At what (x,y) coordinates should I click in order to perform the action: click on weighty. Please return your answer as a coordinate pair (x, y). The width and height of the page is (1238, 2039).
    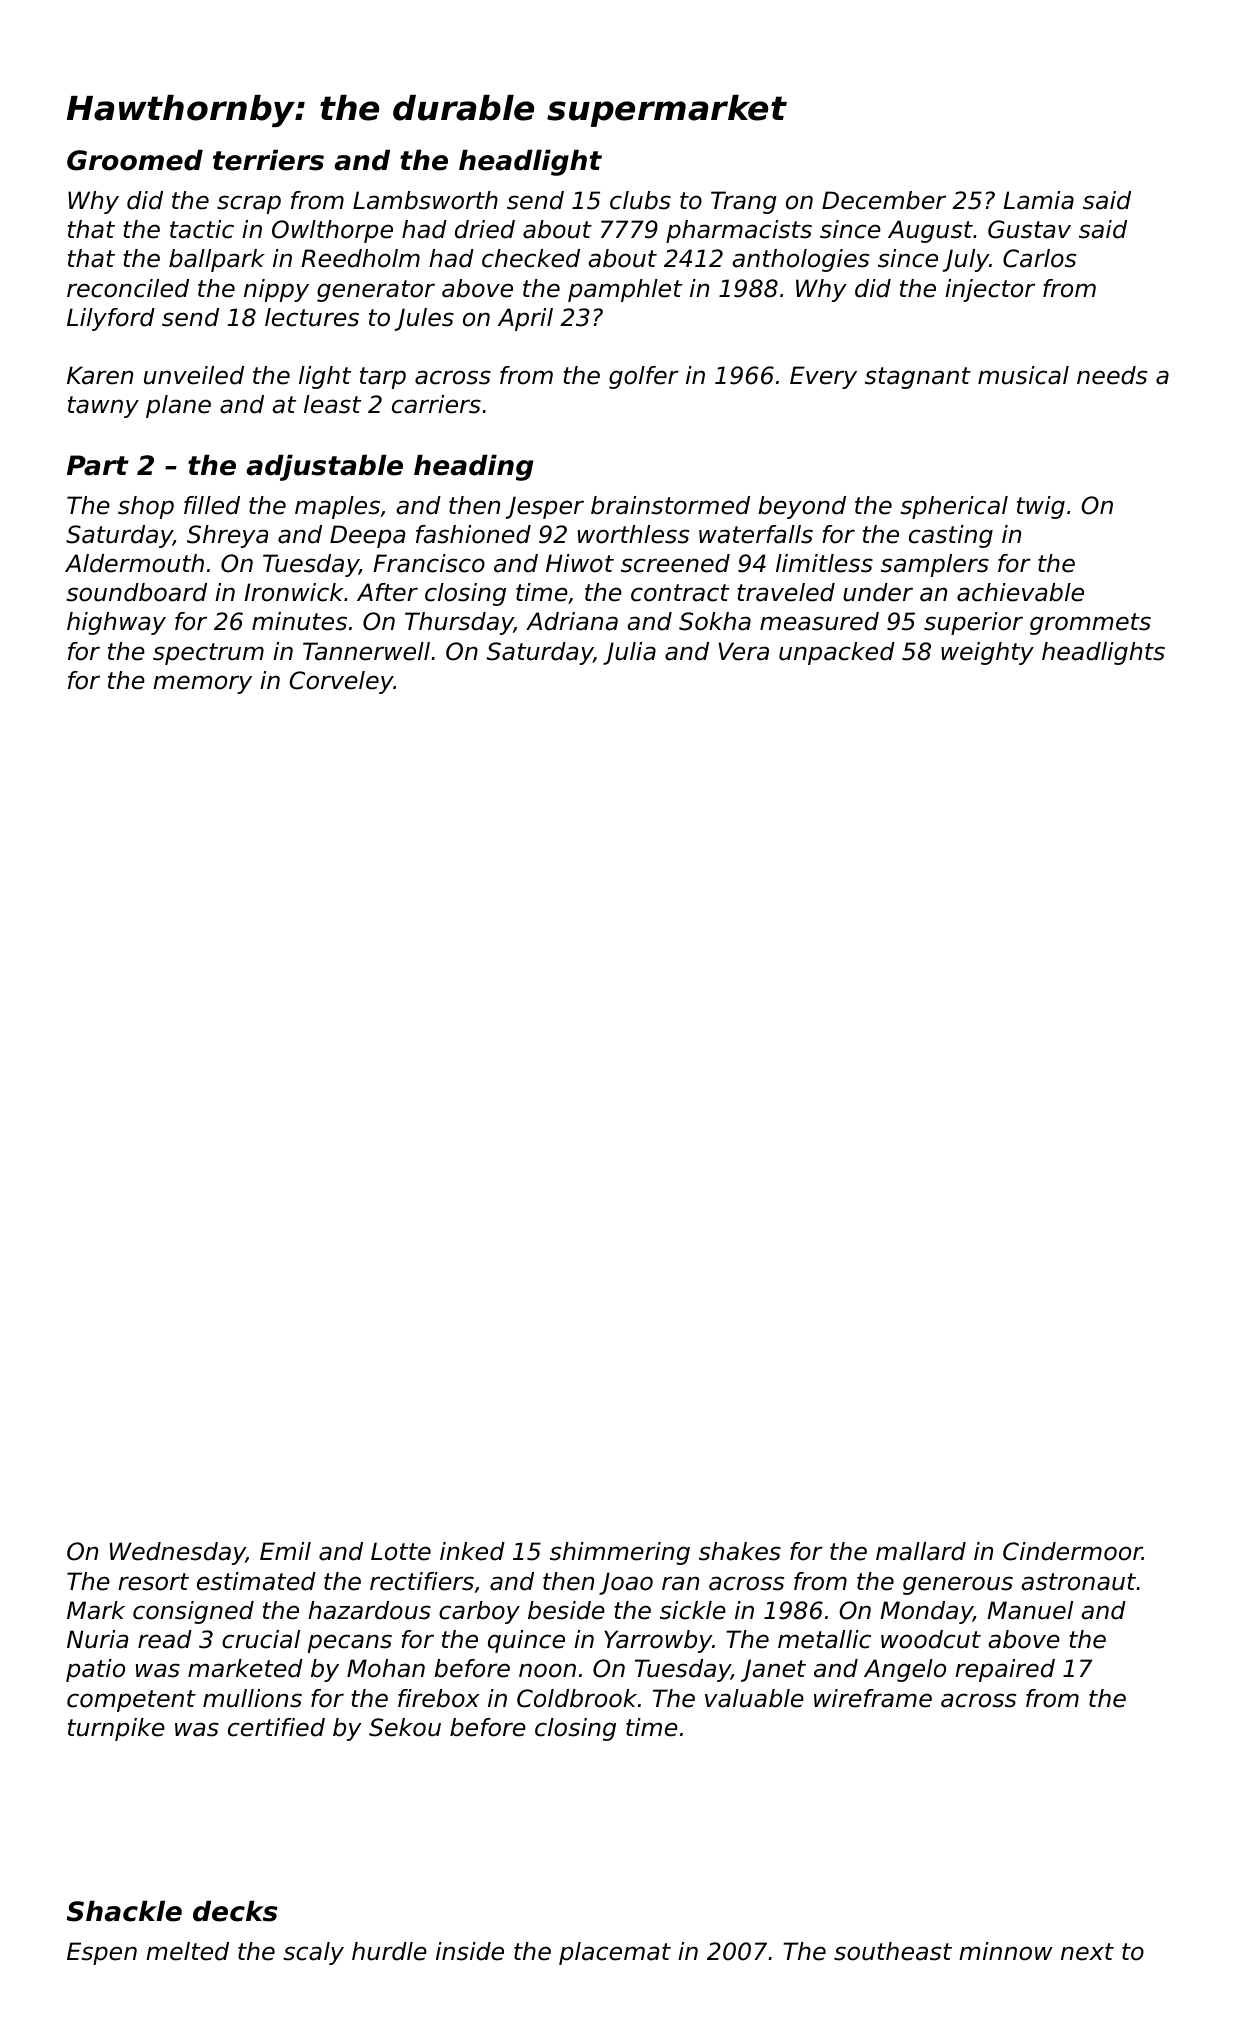
    Looking at the image, I should click on (987, 653).
